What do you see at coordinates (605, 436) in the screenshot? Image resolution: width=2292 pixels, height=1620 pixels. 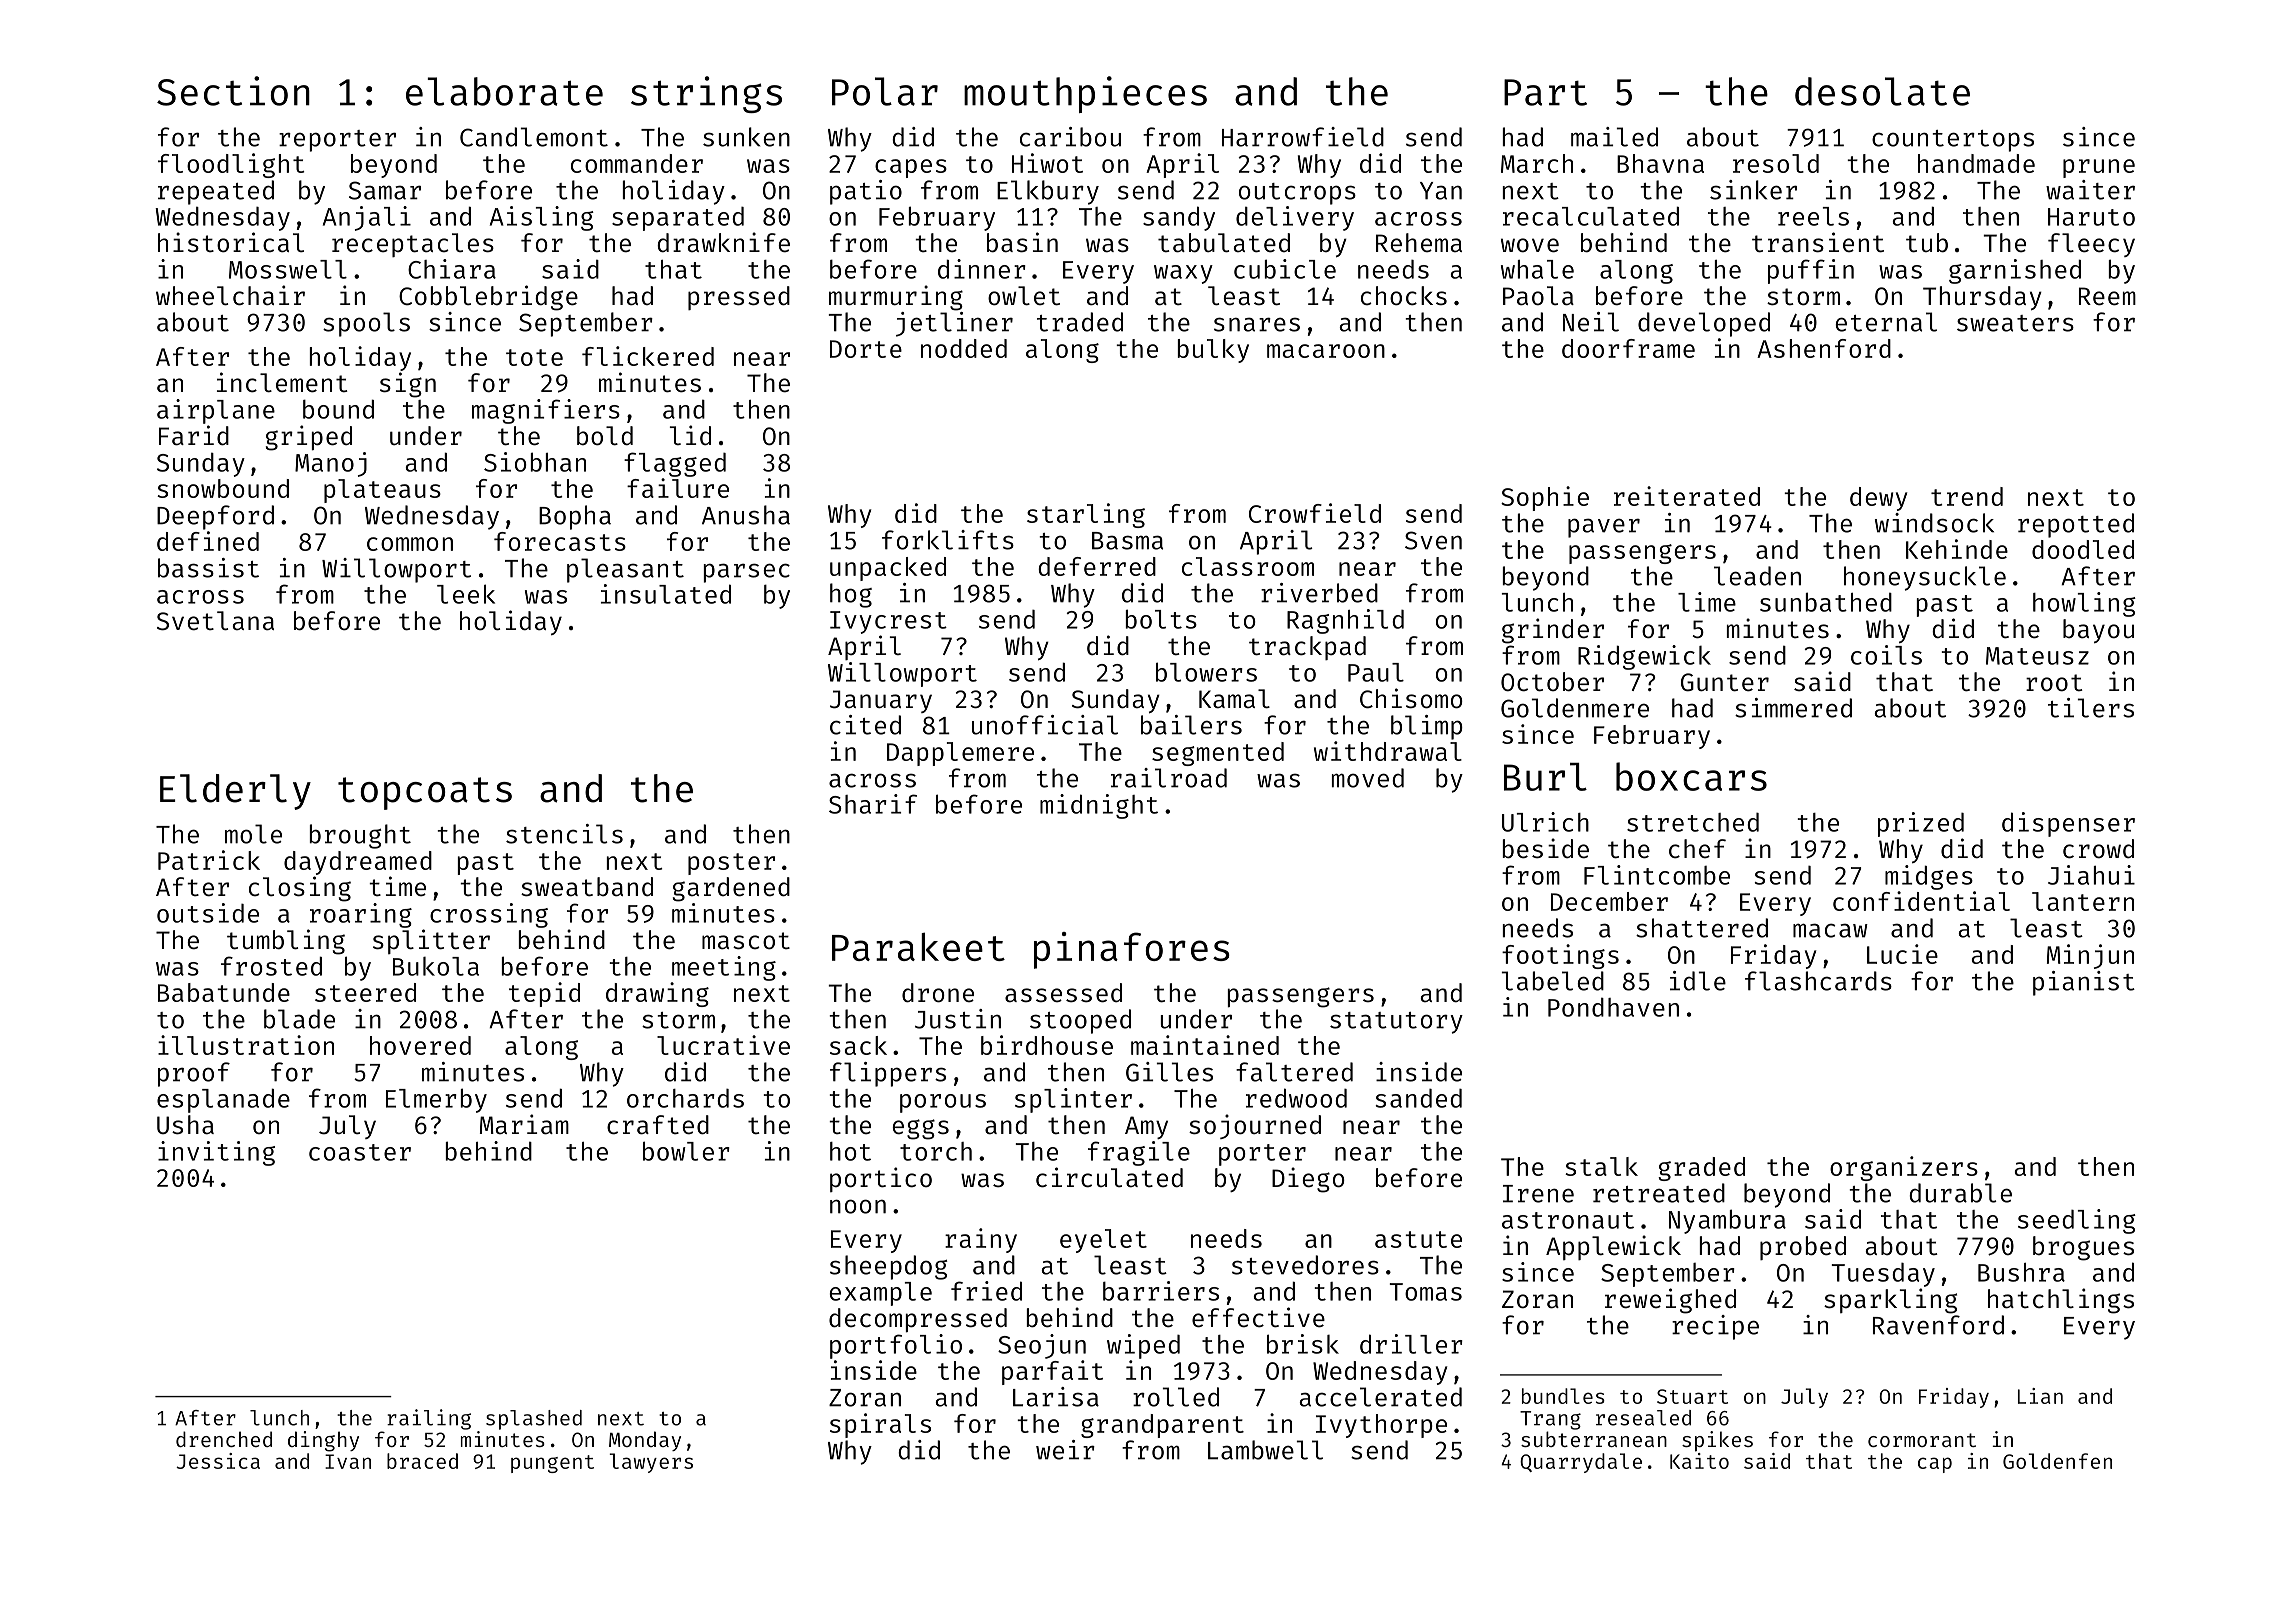 I see `bold` at bounding box center [605, 436].
